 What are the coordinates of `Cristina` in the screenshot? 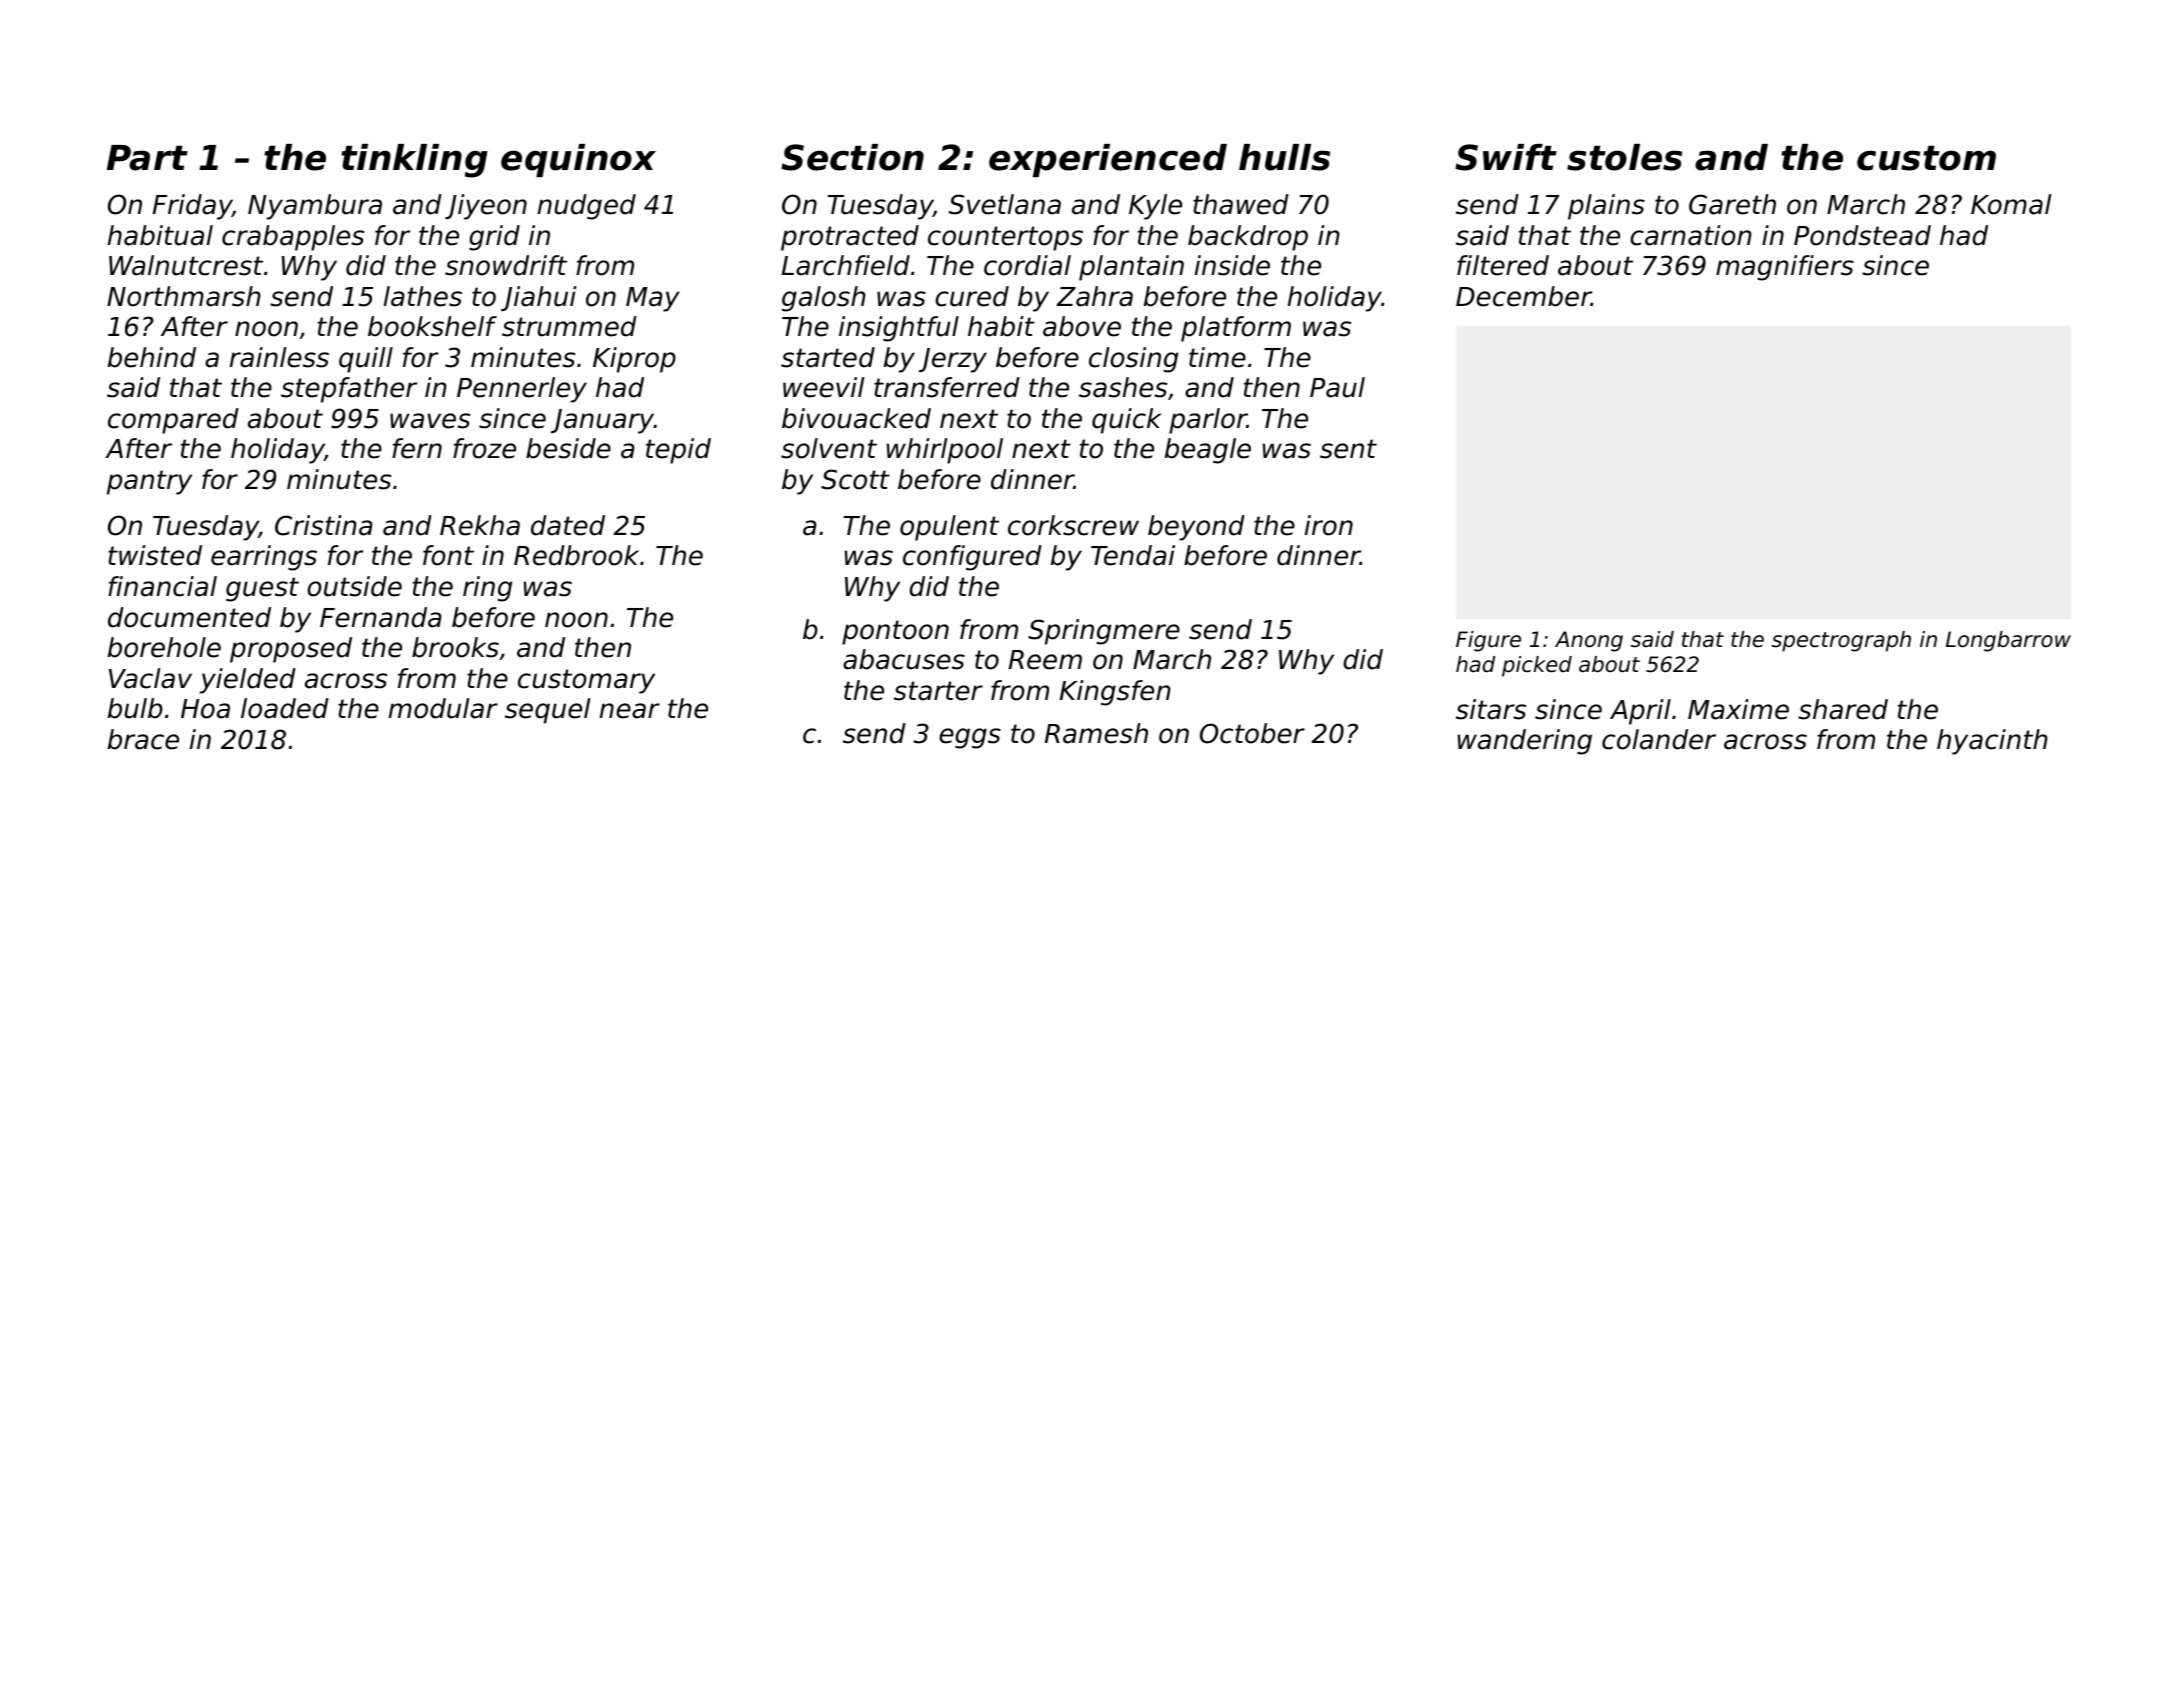 It's located at (324, 525).
